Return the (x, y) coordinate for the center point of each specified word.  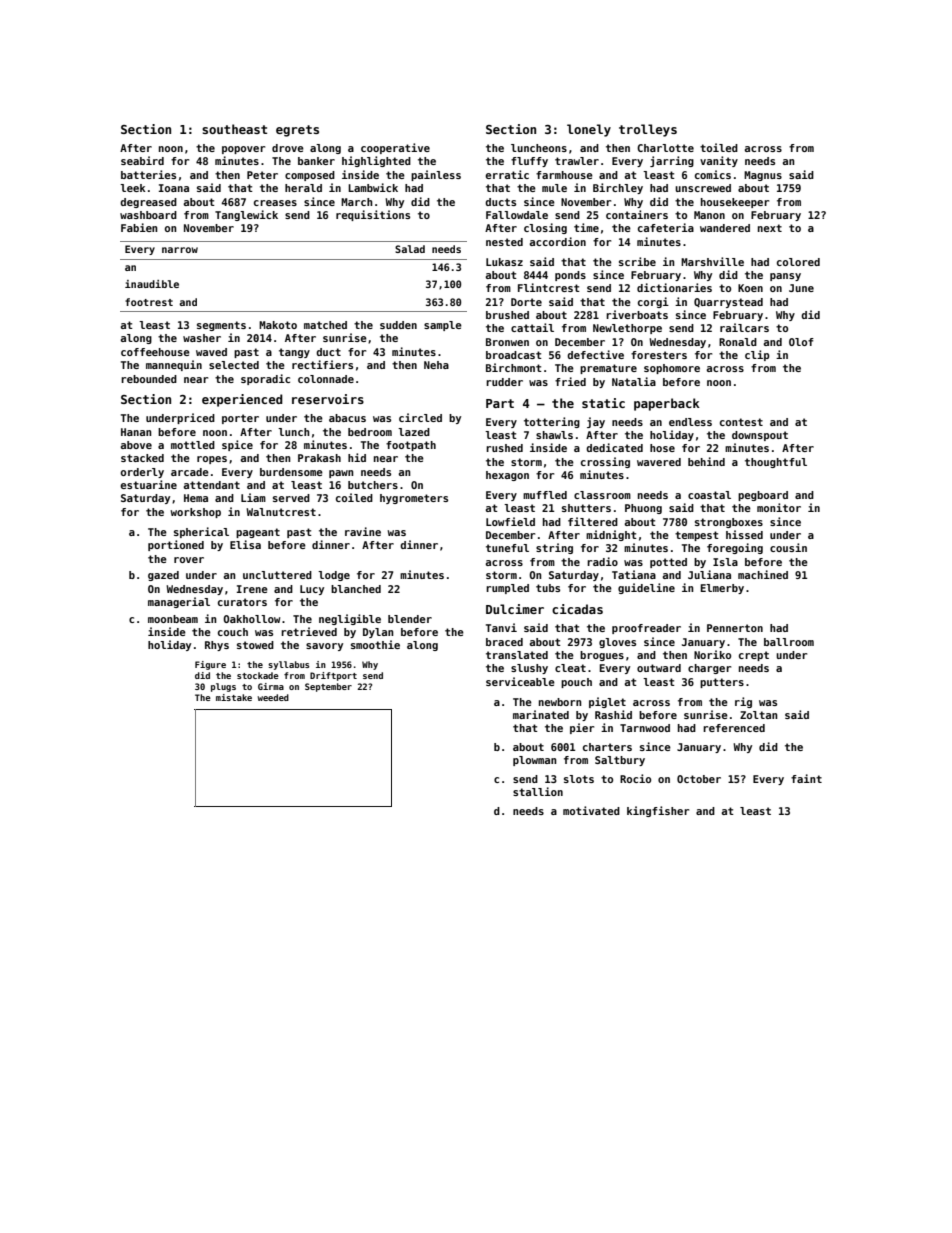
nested (504, 242)
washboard (148, 215)
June (801, 288)
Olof (801, 342)
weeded (273, 697)
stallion (538, 791)
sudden (398, 325)
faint (806, 778)
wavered (659, 462)
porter (240, 419)
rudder (504, 382)
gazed (163, 576)
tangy (294, 353)
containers (637, 214)
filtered (593, 521)
